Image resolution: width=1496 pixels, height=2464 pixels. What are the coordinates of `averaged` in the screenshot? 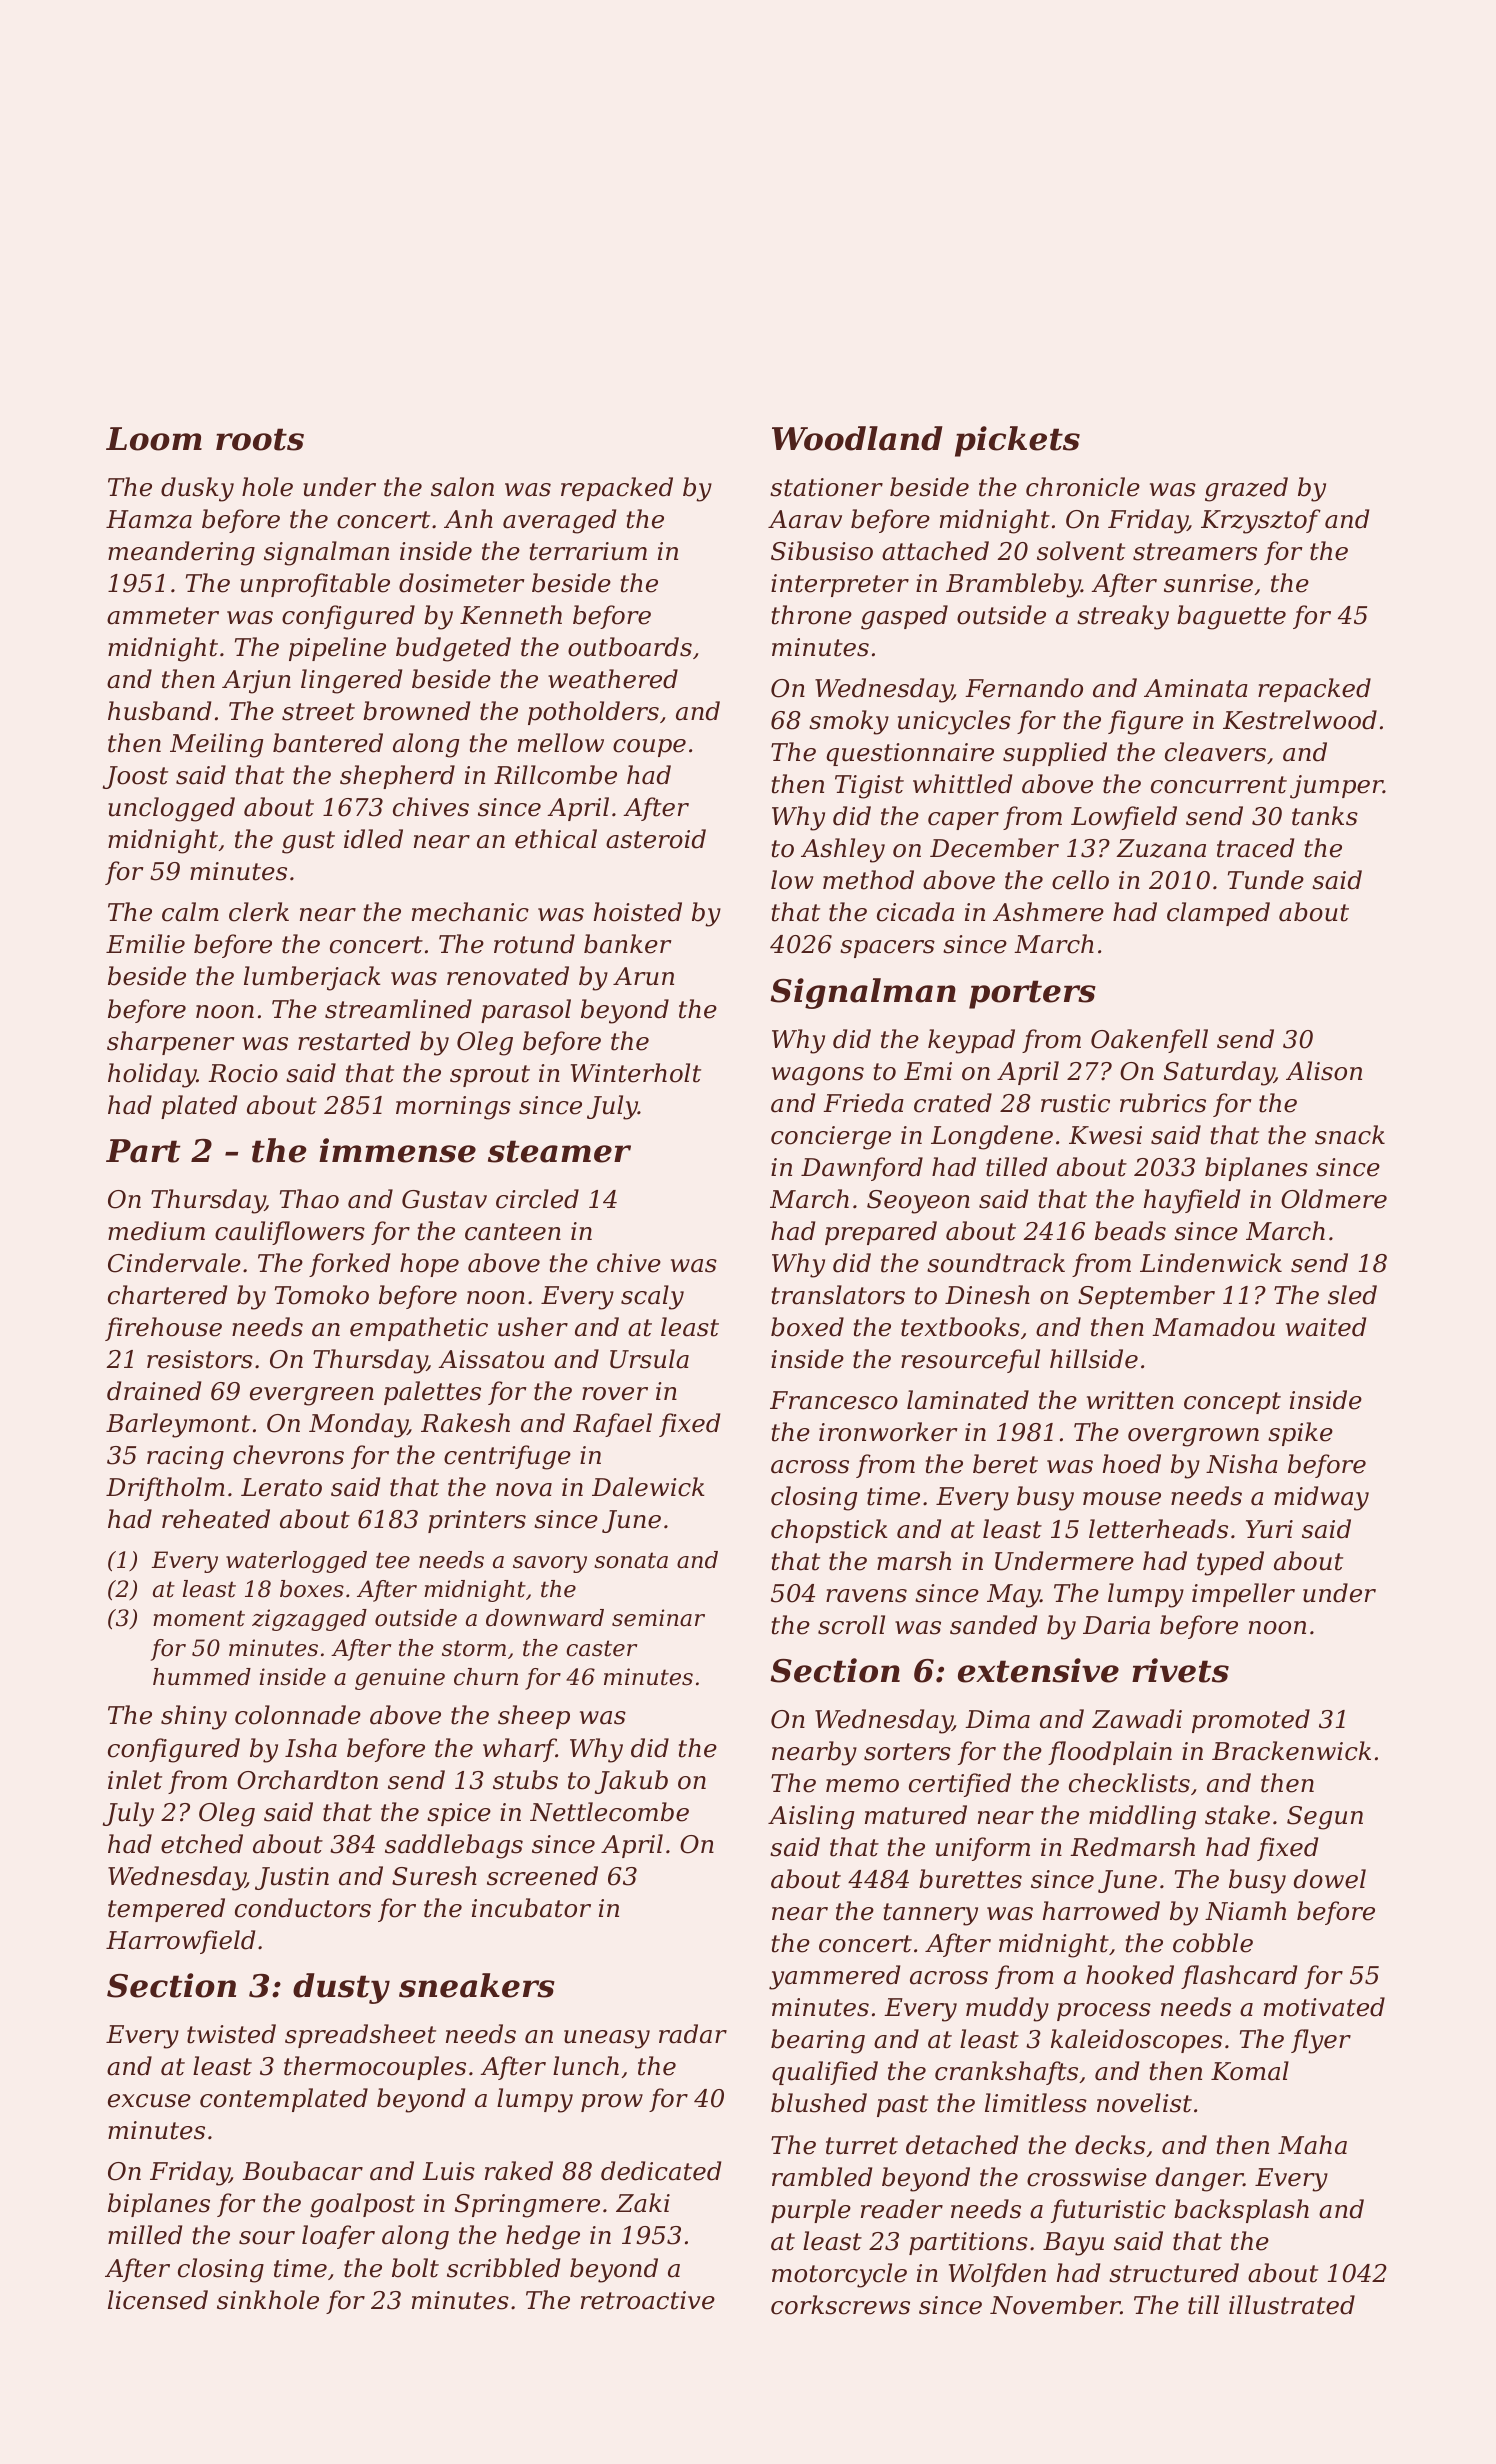 It's located at (559, 521).
